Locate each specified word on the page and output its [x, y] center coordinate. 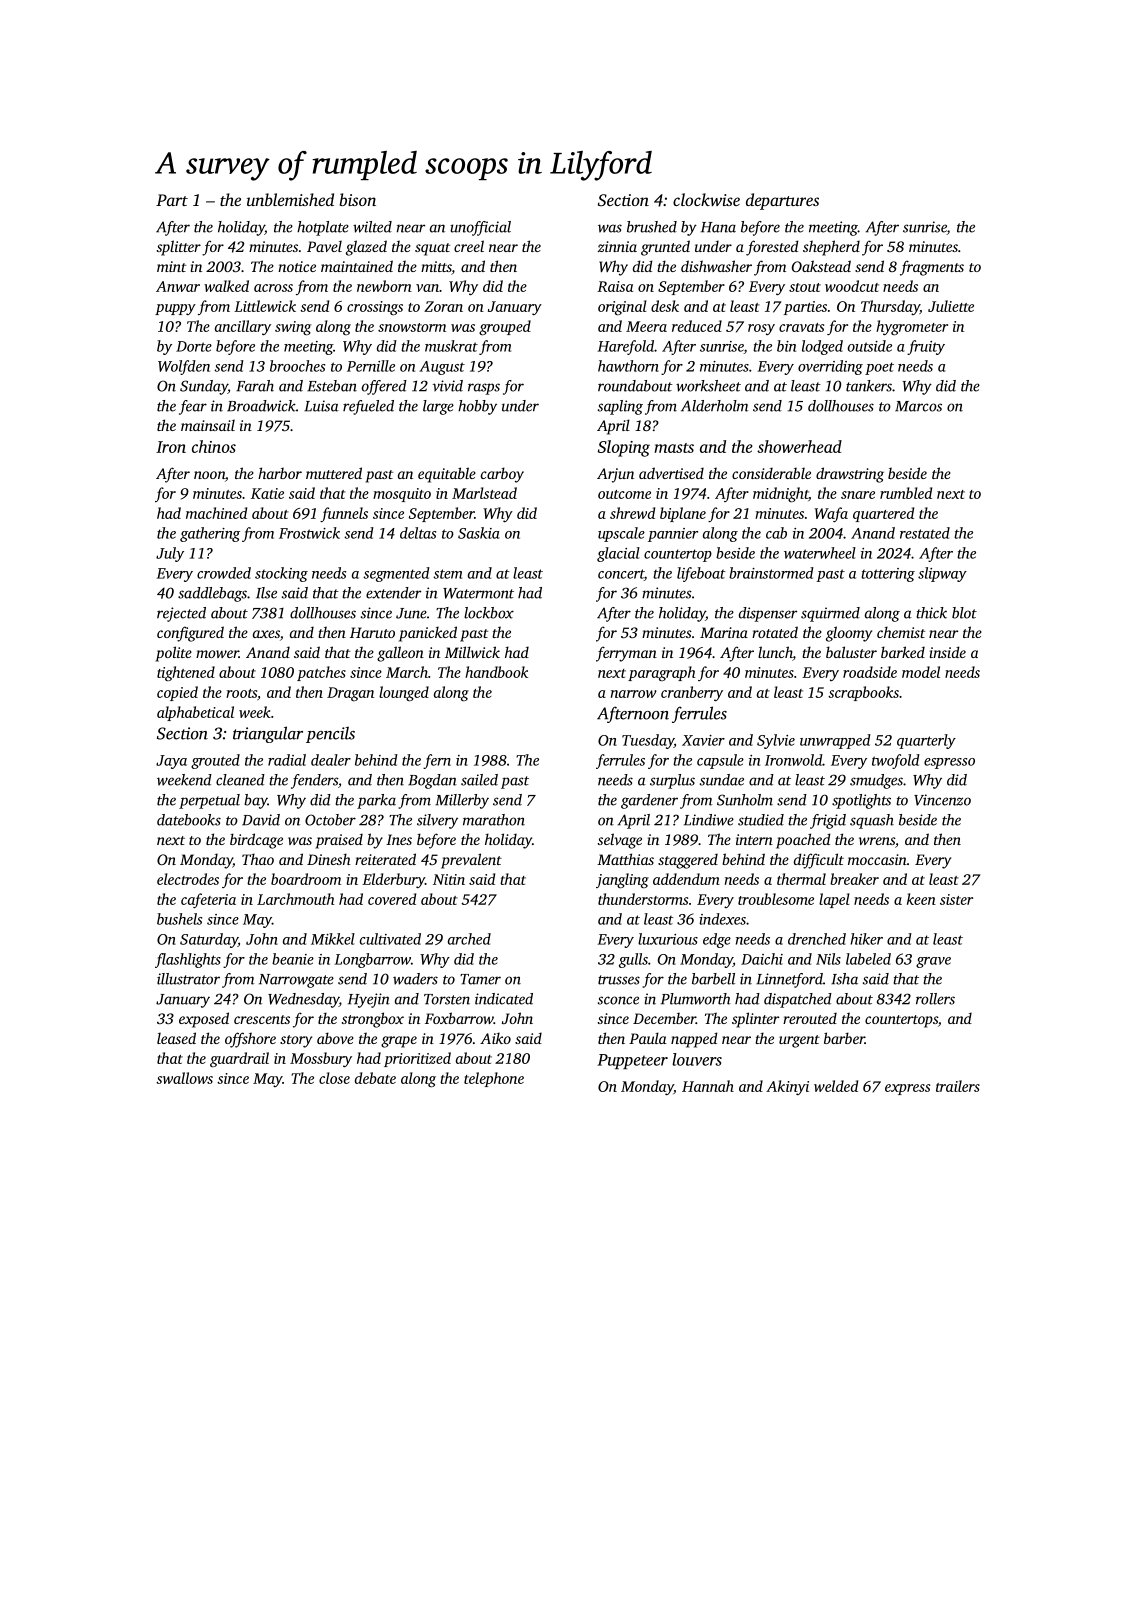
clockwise [706, 199]
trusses [619, 980]
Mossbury [321, 1059]
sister [956, 899]
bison [357, 199]
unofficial [480, 228]
